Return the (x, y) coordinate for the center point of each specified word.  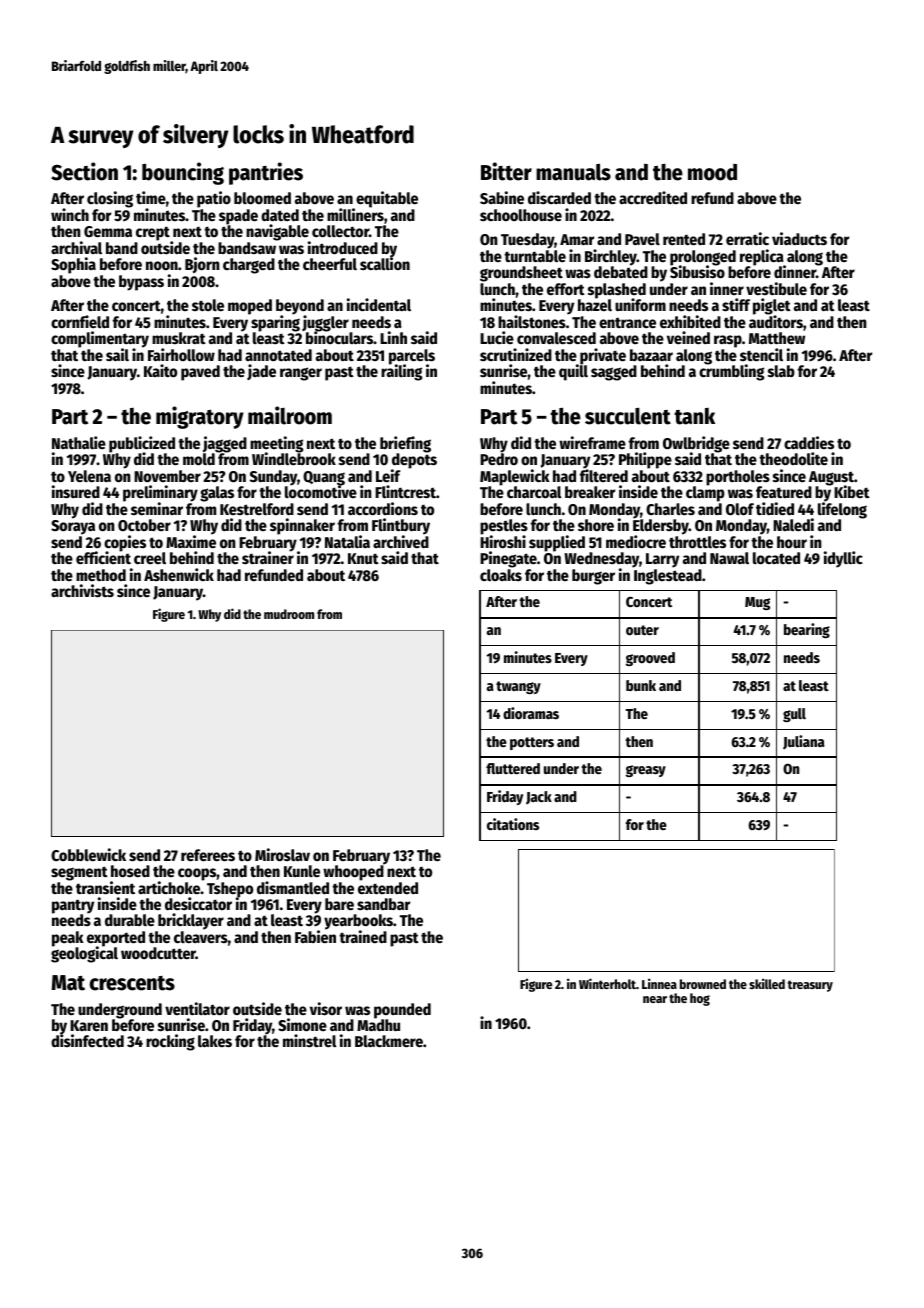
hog (700, 999)
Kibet (852, 492)
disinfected (87, 1041)
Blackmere (389, 1041)
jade (261, 372)
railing (401, 373)
